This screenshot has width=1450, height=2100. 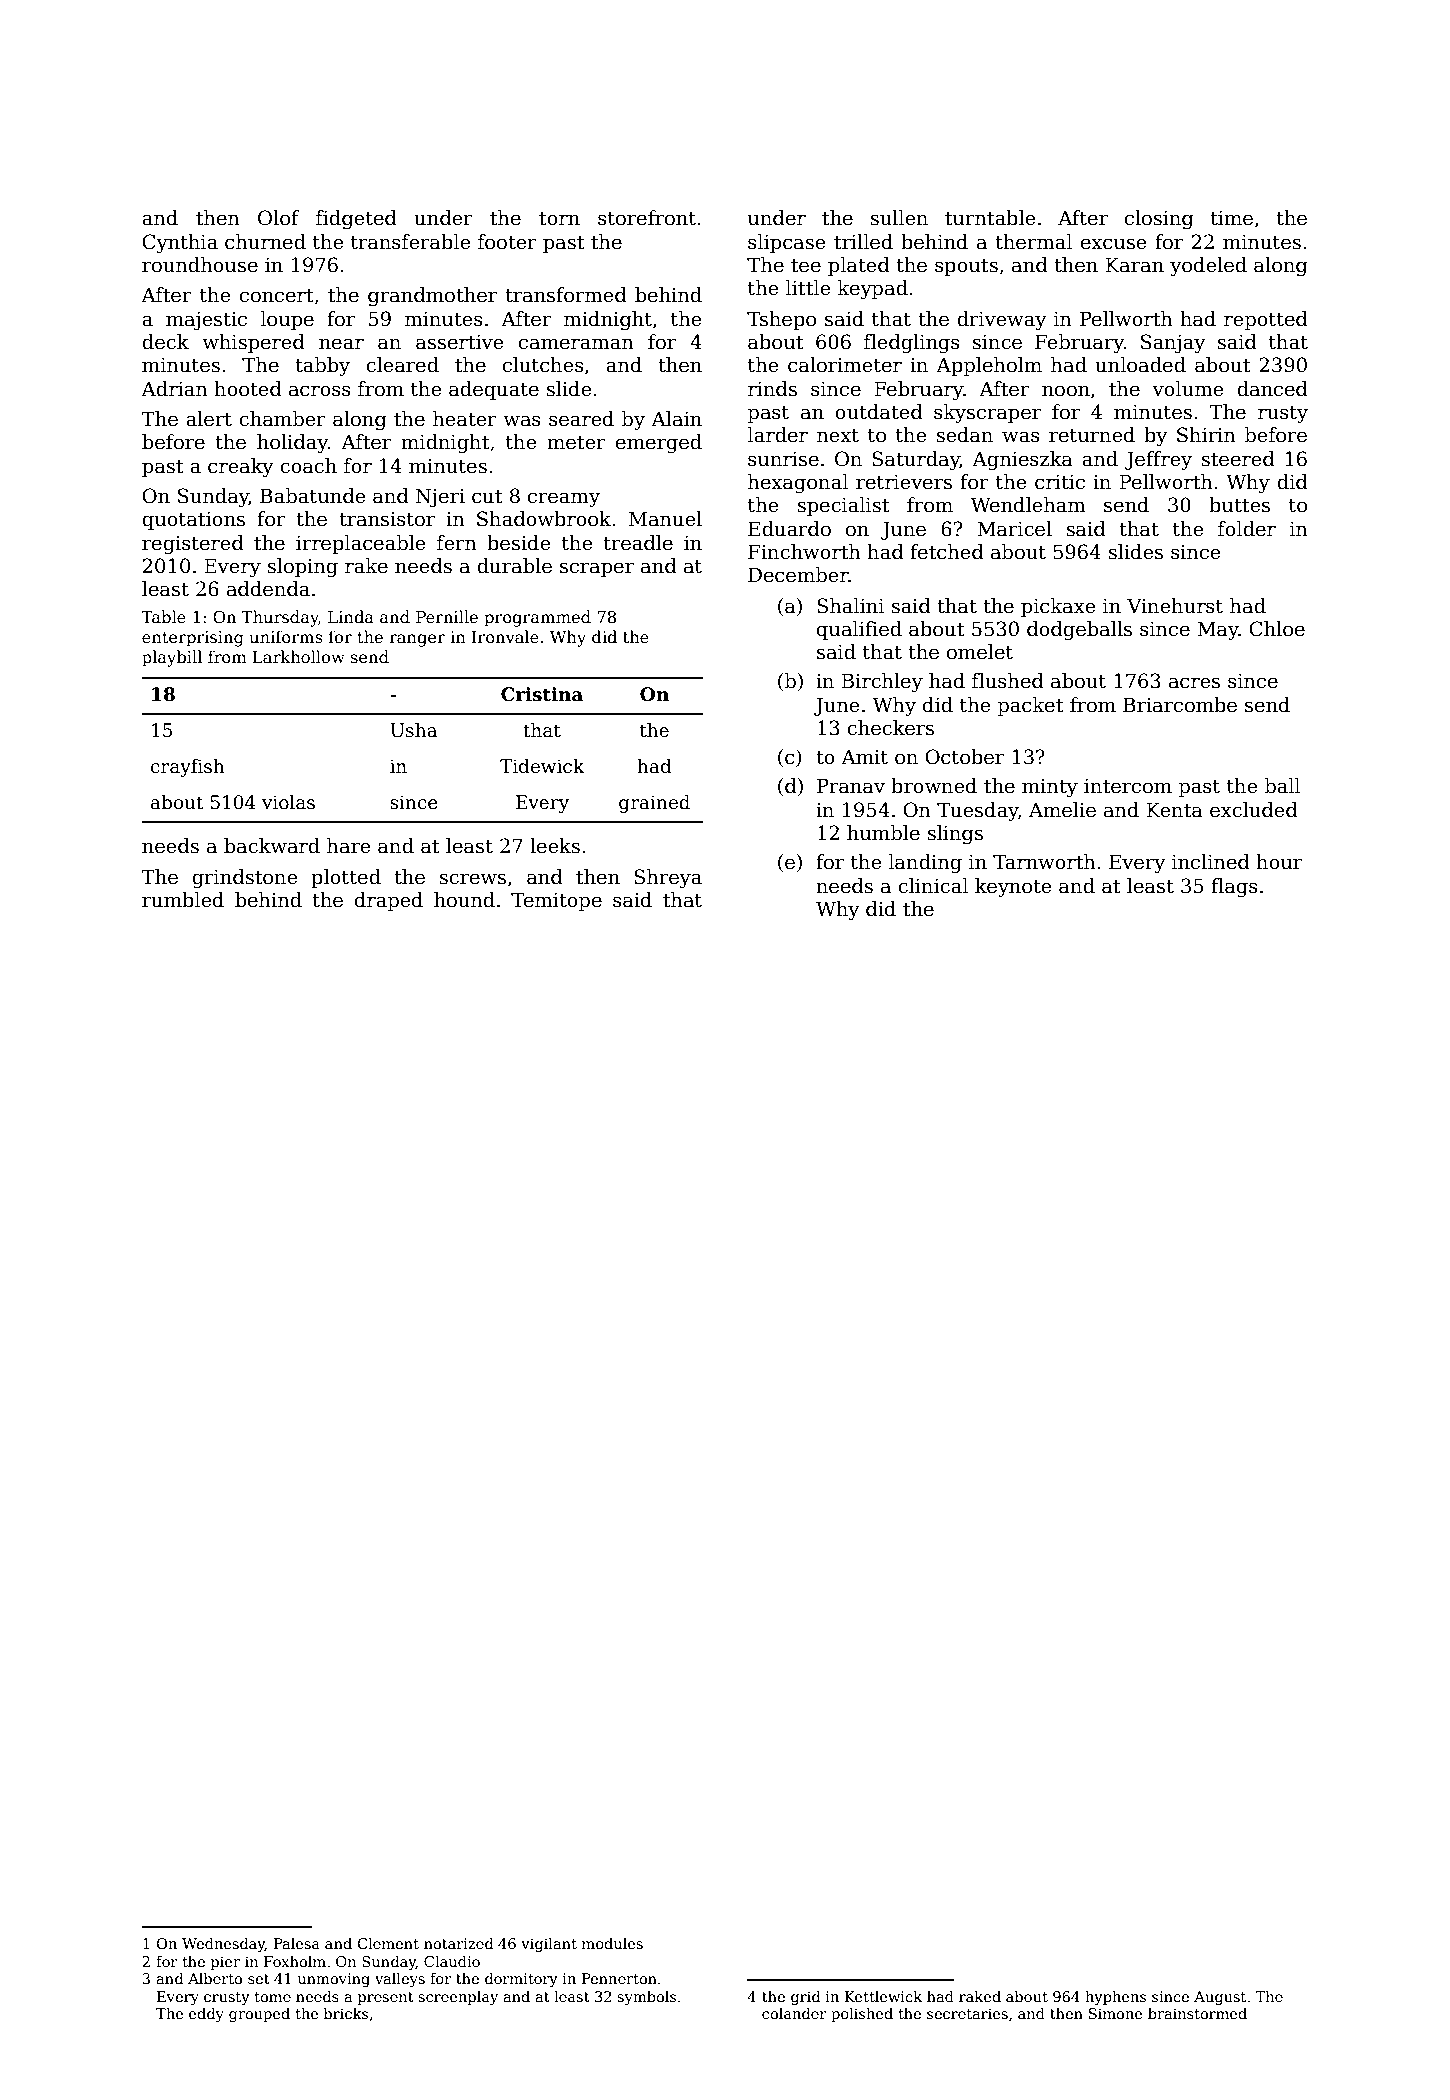 What do you see at coordinates (612, 1943) in the screenshot?
I see `modules` at bounding box center [612, 1943].
